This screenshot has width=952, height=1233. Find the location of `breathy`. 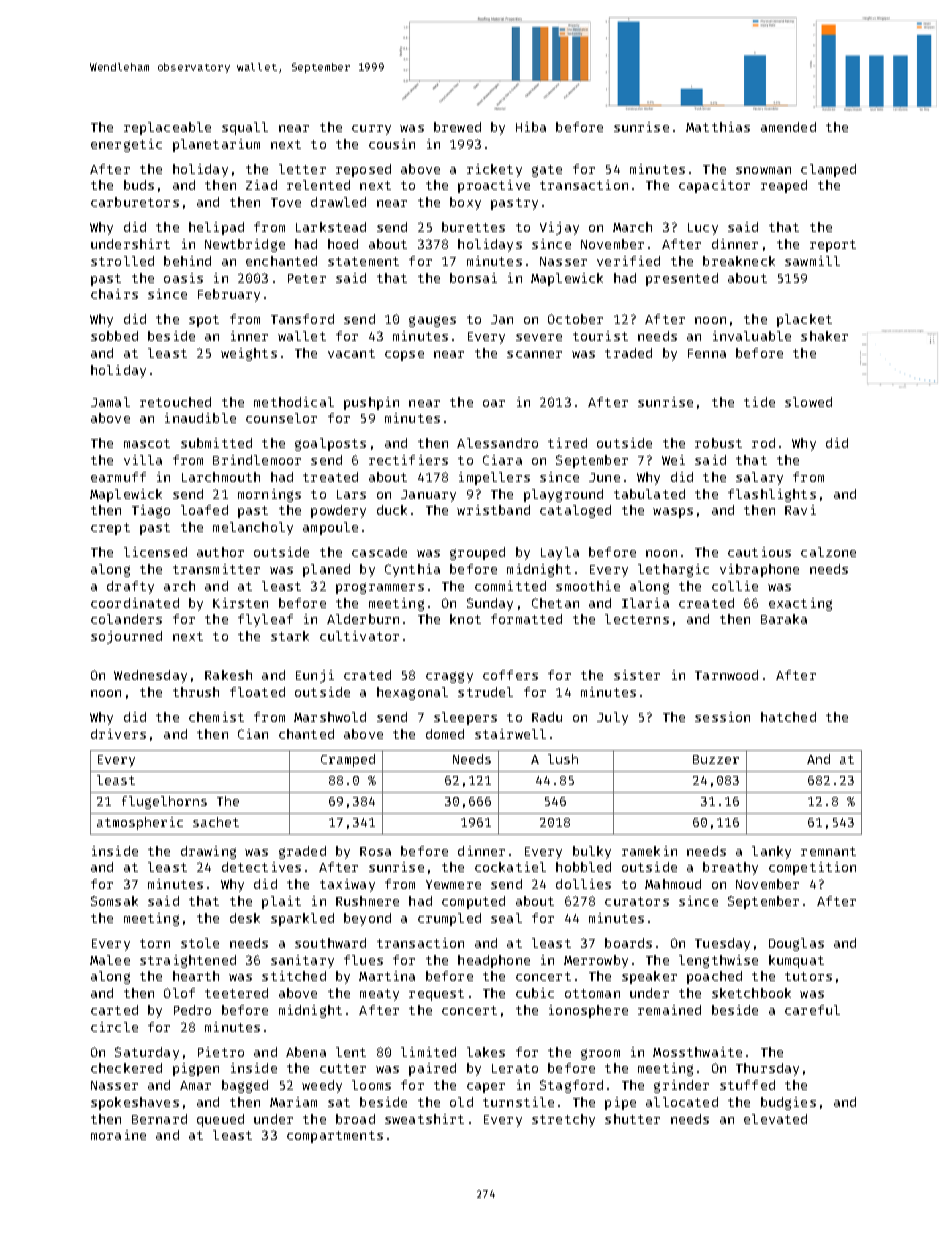

breathy is located at coordinates (730, 868).
